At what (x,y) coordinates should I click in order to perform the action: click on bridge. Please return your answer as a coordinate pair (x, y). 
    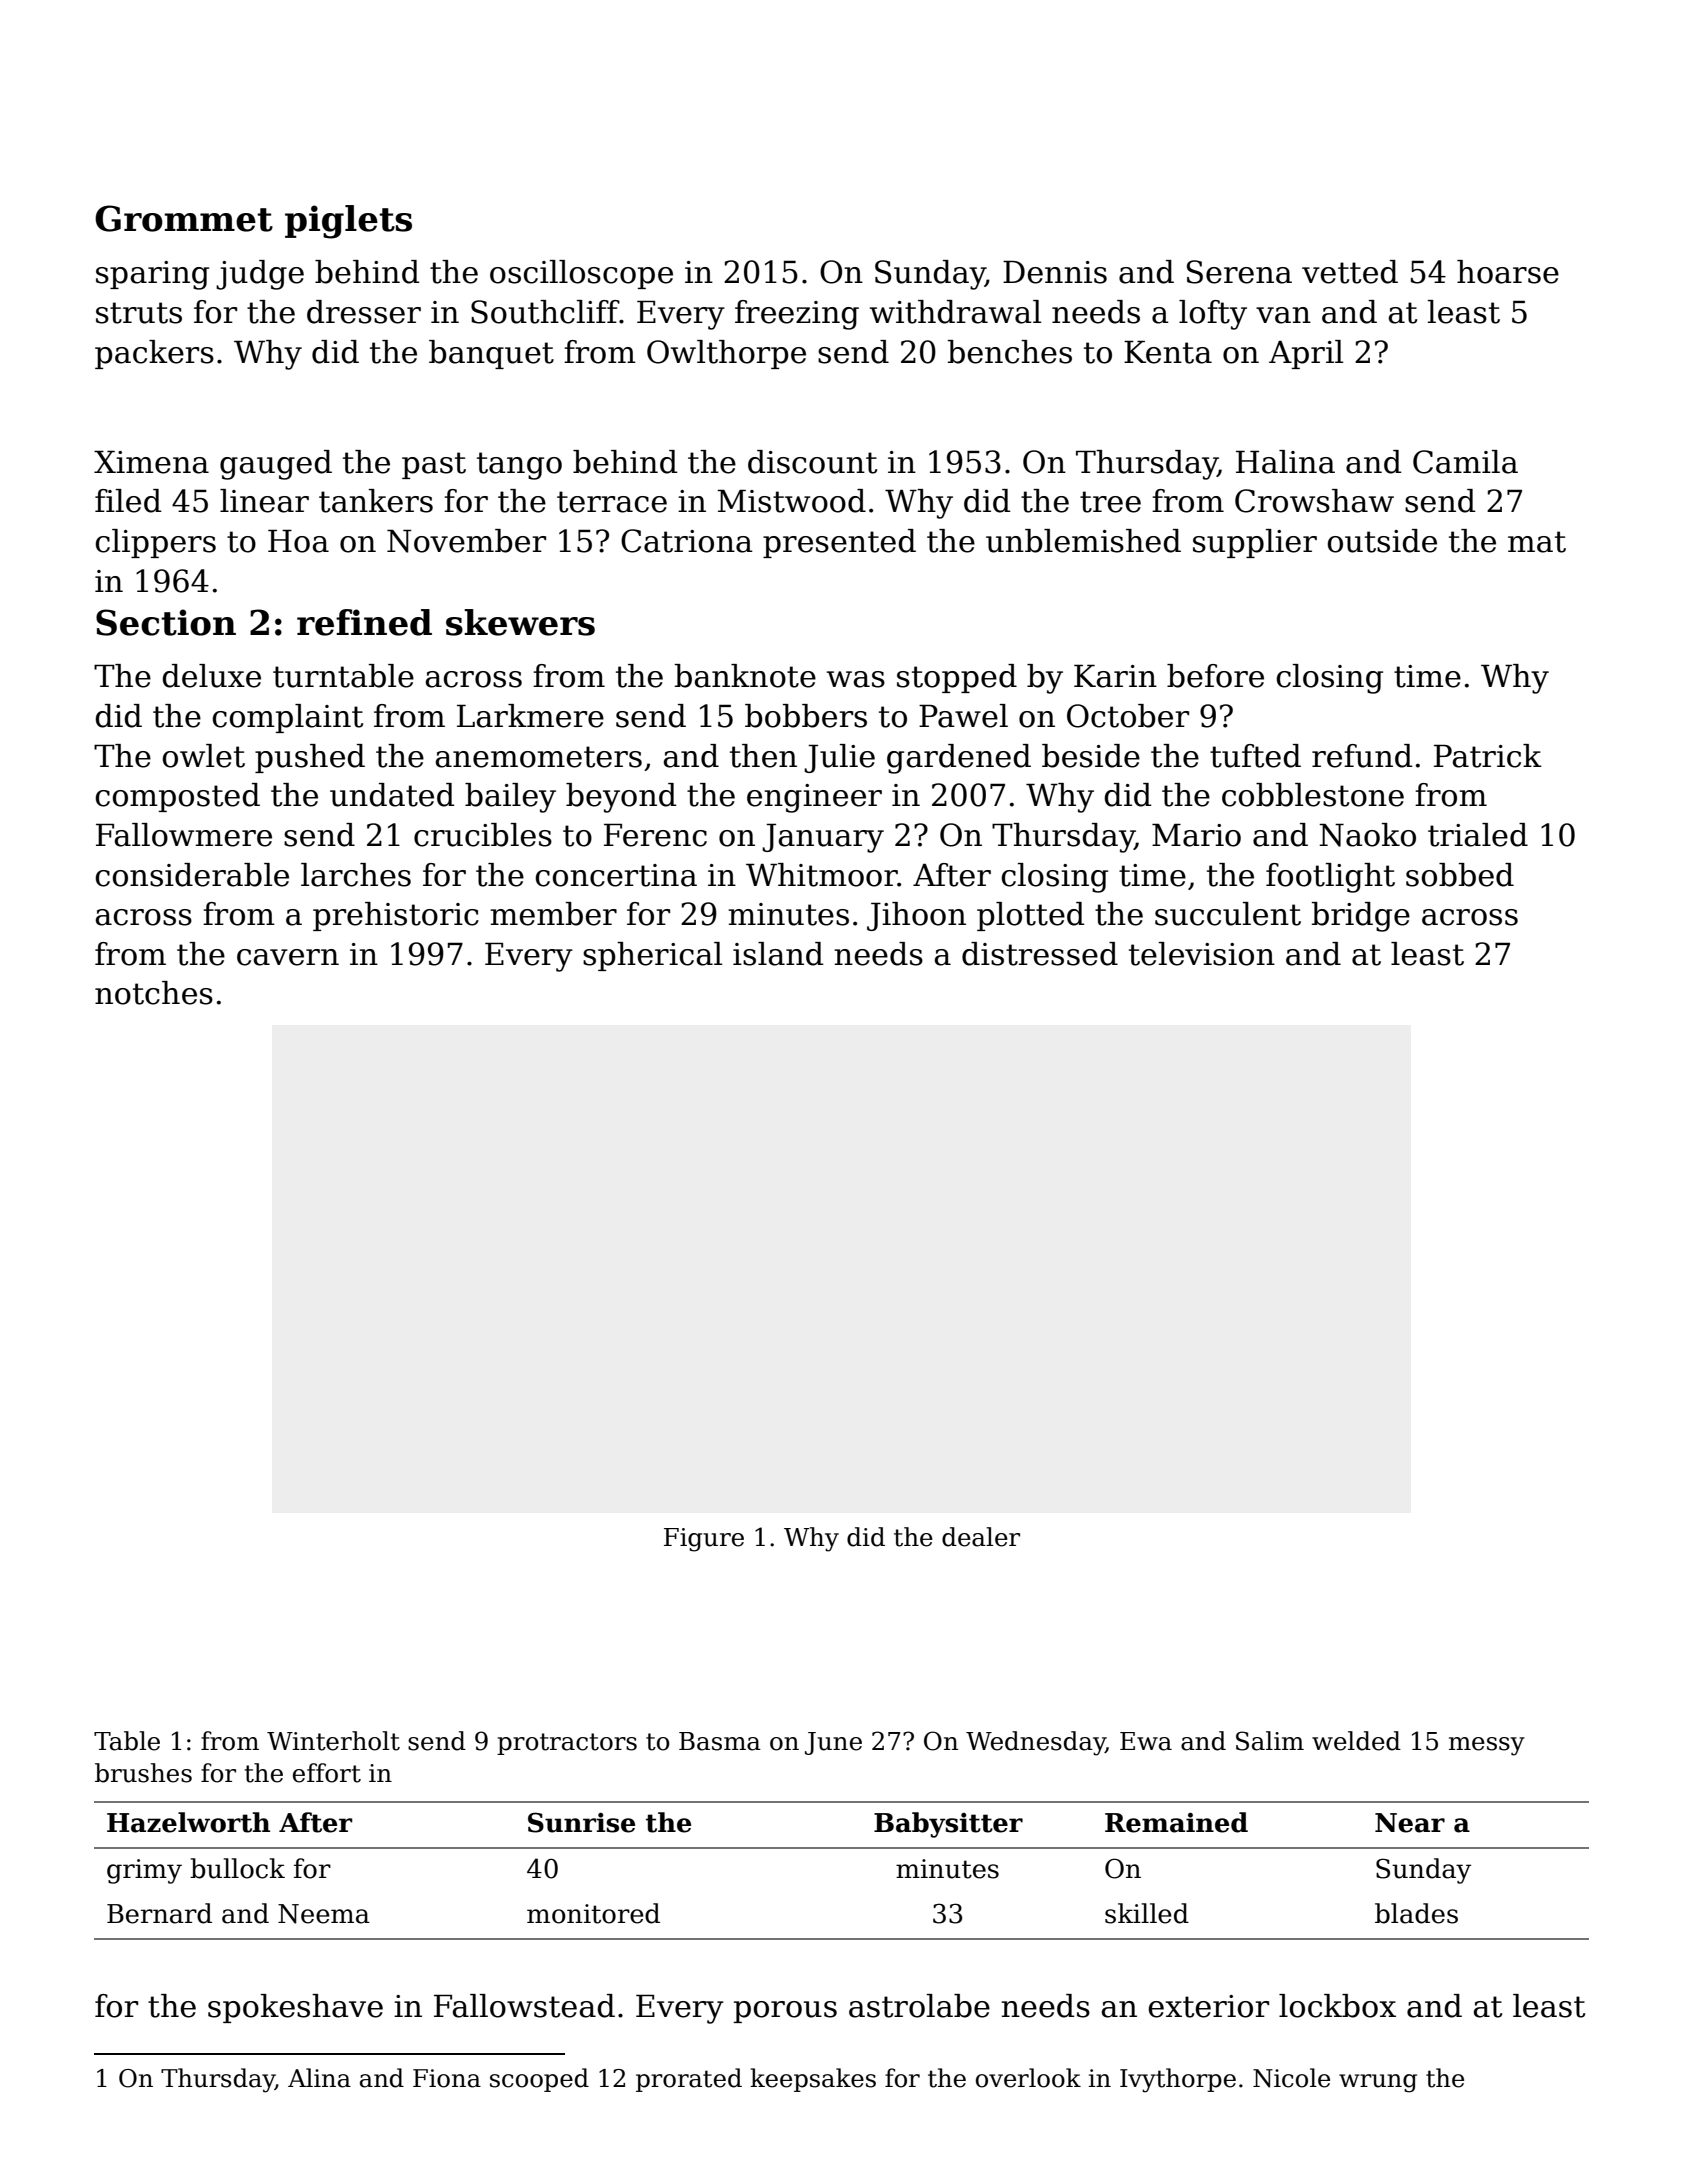
    Looking at the image, I should click on (1361, 917).
